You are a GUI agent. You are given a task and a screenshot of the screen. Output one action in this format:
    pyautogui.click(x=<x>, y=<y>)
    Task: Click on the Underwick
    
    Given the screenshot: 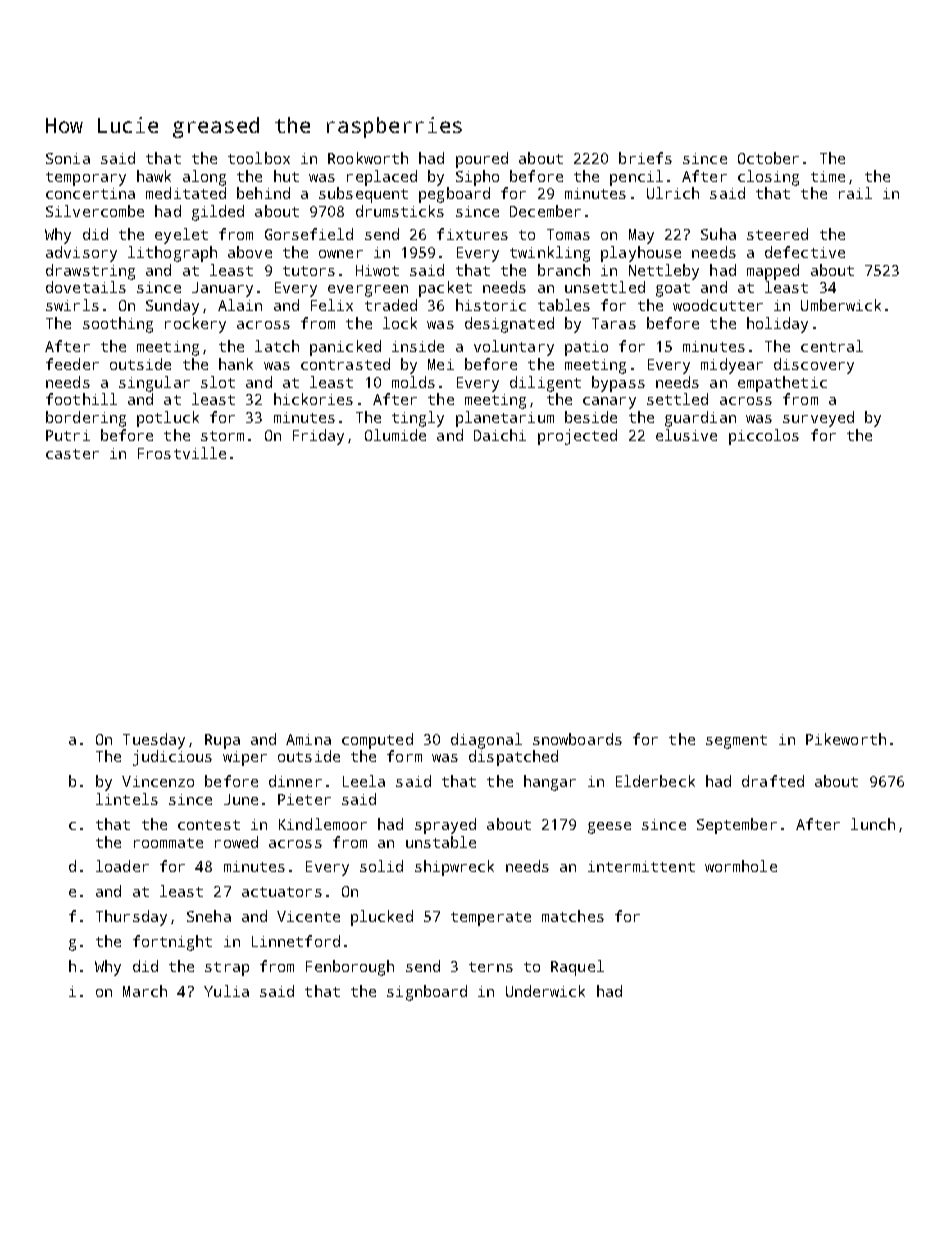 What is the action you would take?
    pyautogui.click(x=545, y=991)
